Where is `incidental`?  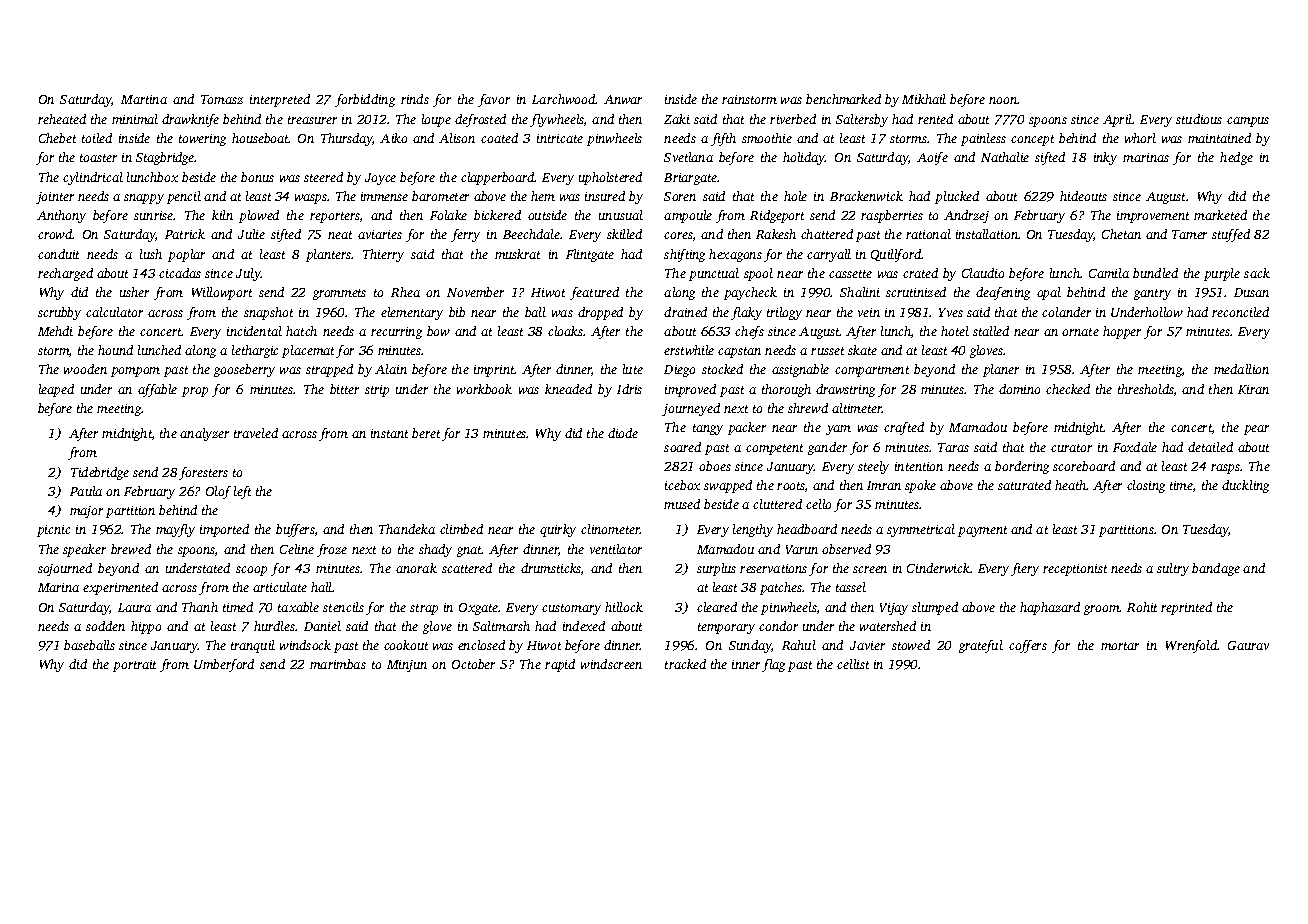
incidental is located at coordinates (254, 331).
